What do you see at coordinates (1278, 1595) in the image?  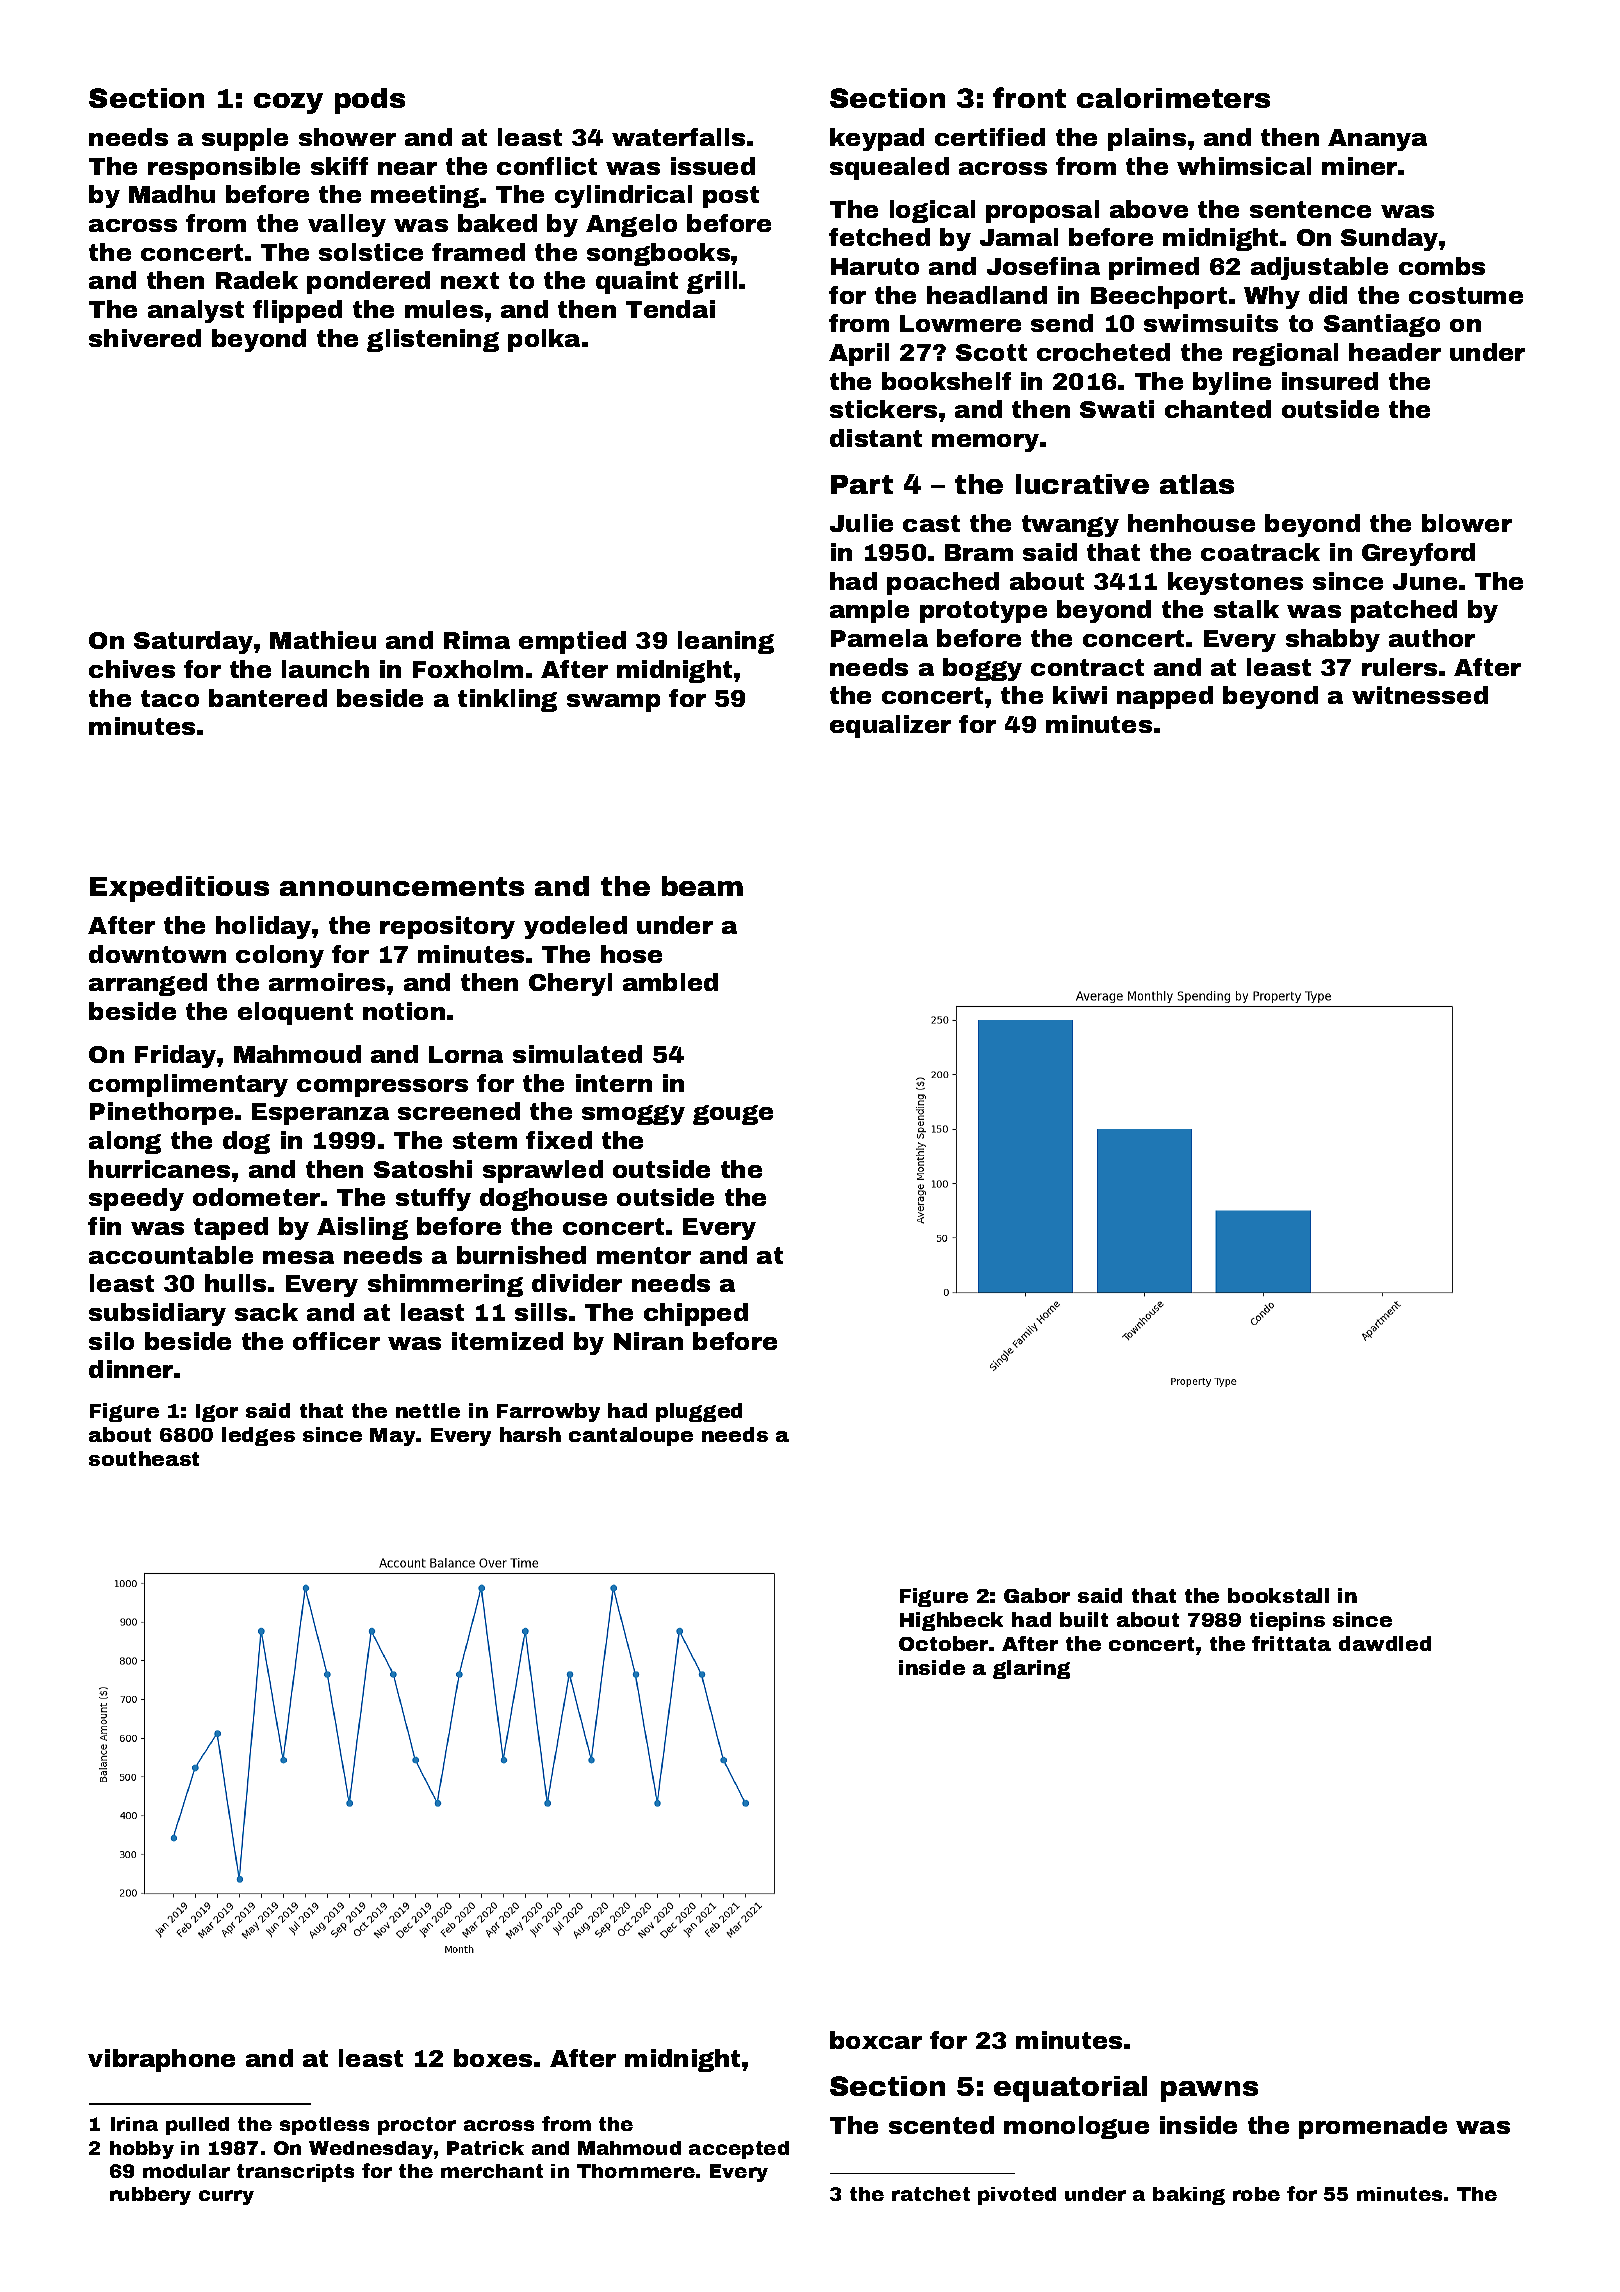 I see `bookstall` at bounding box center [1278, 1595].
